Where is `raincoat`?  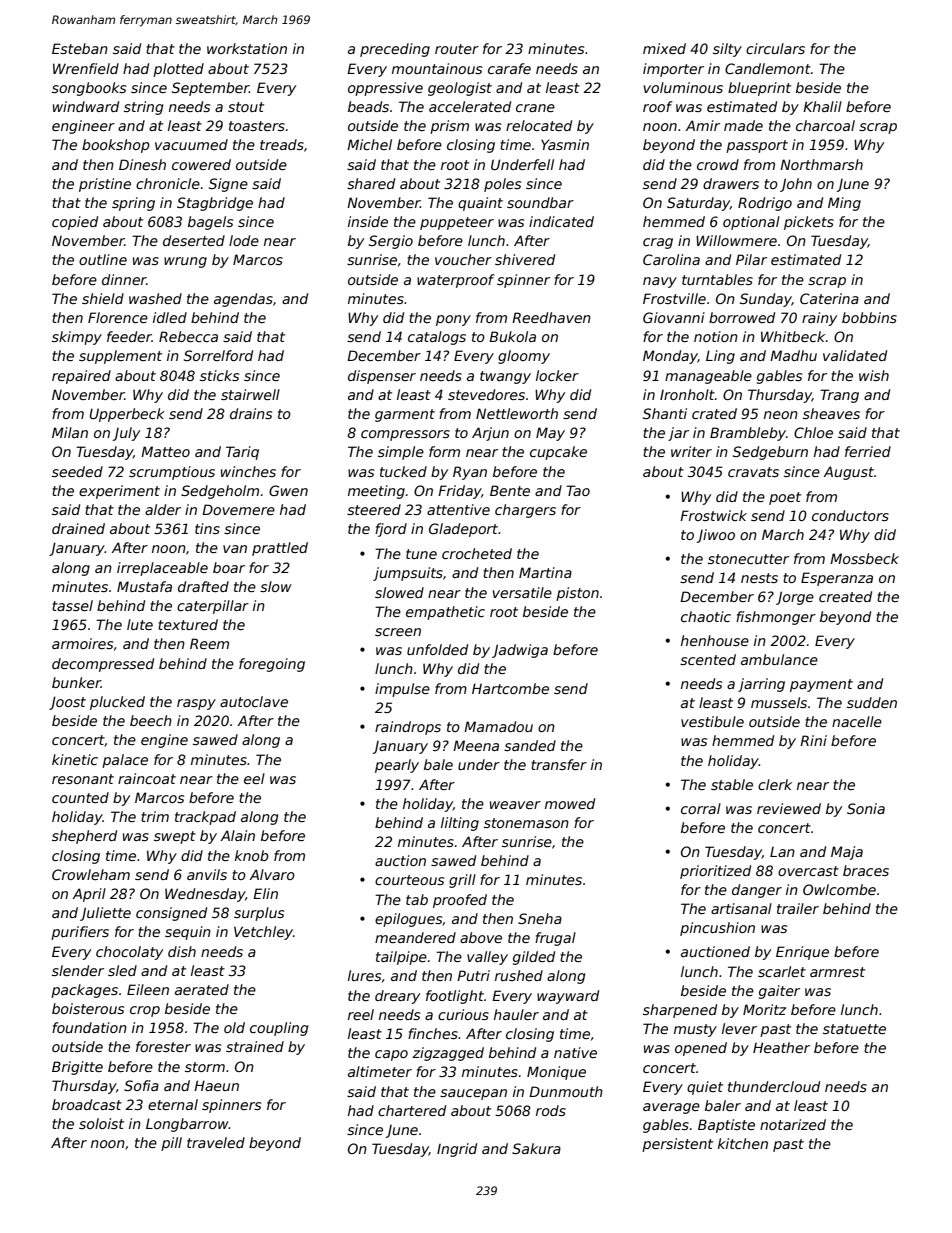 raincoat is located at coordinates (147, 778).
